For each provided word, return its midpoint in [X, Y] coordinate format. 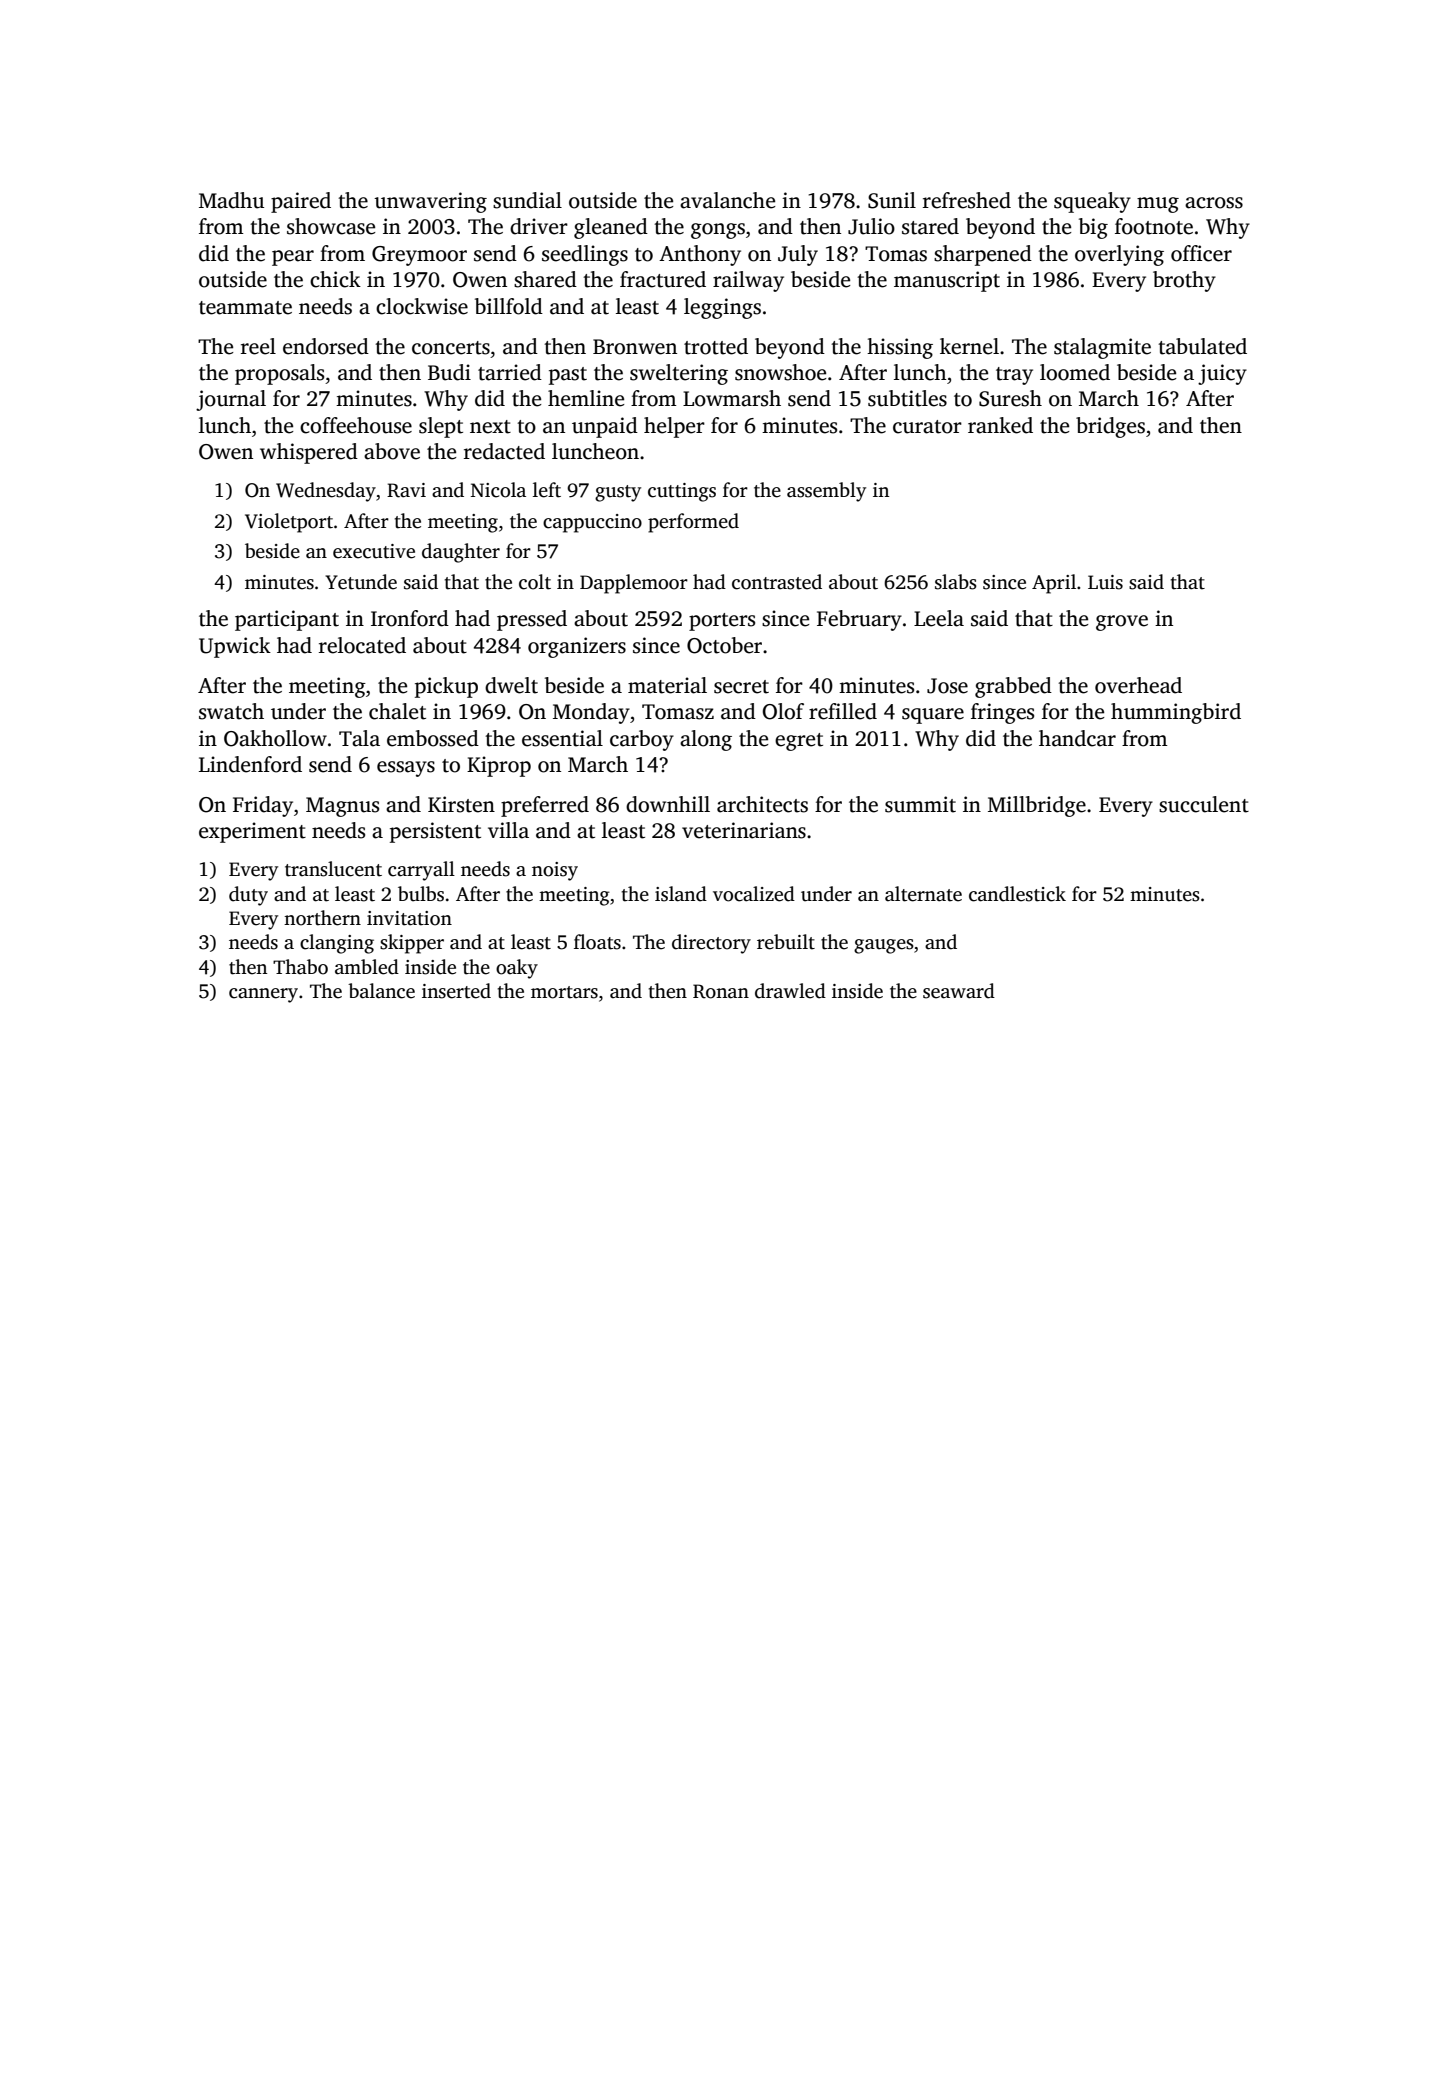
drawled [790, 991]
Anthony [700, 255]
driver [539, 226]
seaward [959, 991]
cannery [263, 995]
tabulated [1202, 346]
